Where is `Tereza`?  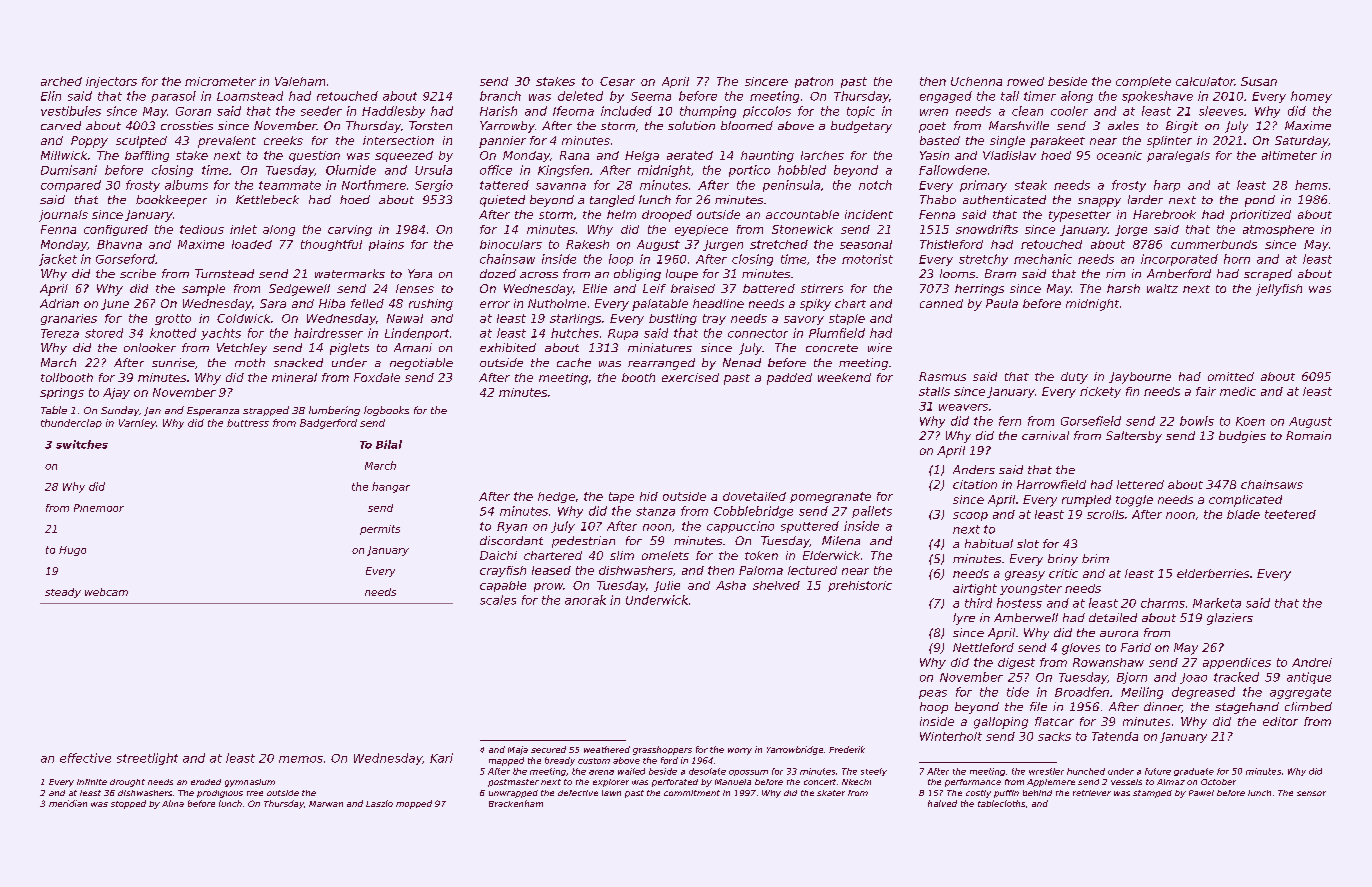 Tereza is located at coordinates (60, 333).
